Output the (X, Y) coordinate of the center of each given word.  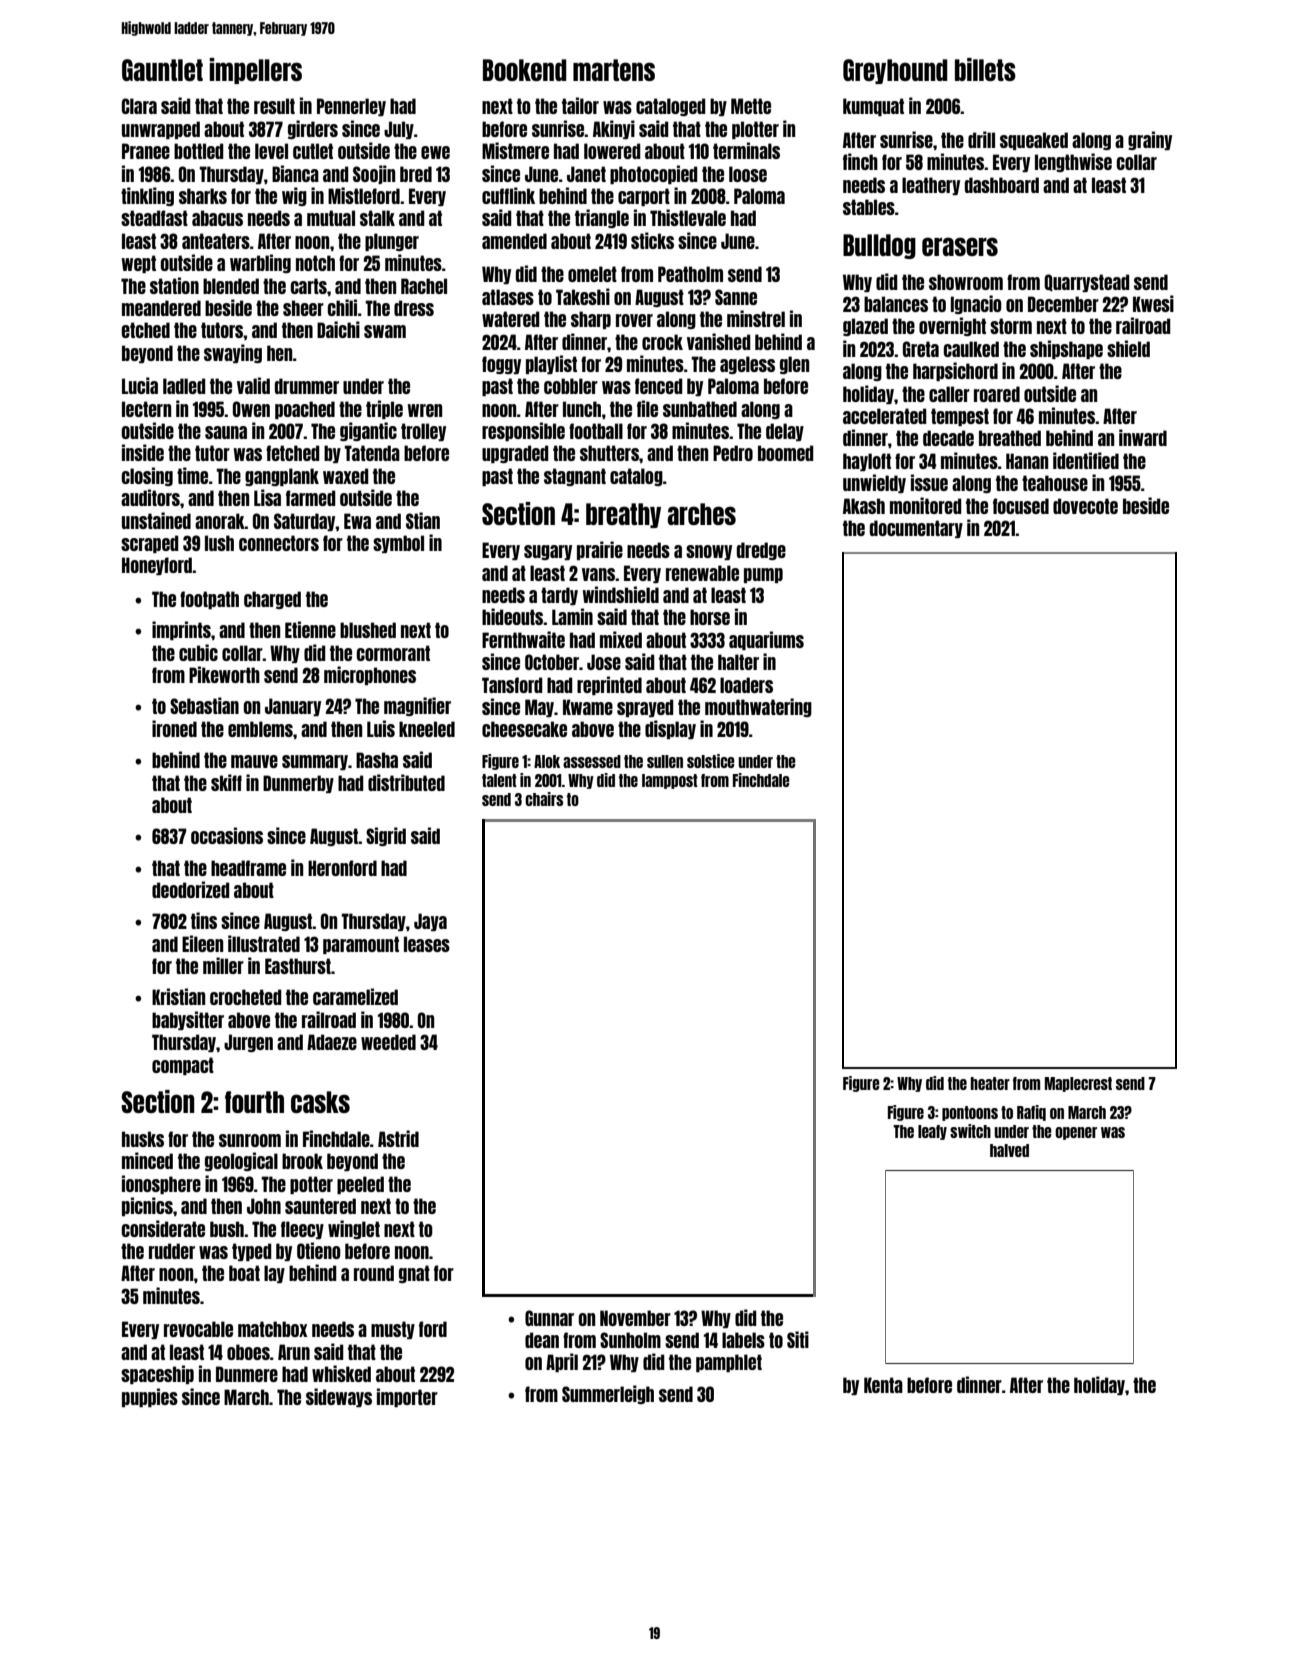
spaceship (157, 1374)
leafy (932, 1132)
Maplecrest (1078, 1084)
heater (990, 1083)
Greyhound (895, 71)
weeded (388, 1042)
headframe (248, 868)
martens (614, 70)
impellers (255, 71)
